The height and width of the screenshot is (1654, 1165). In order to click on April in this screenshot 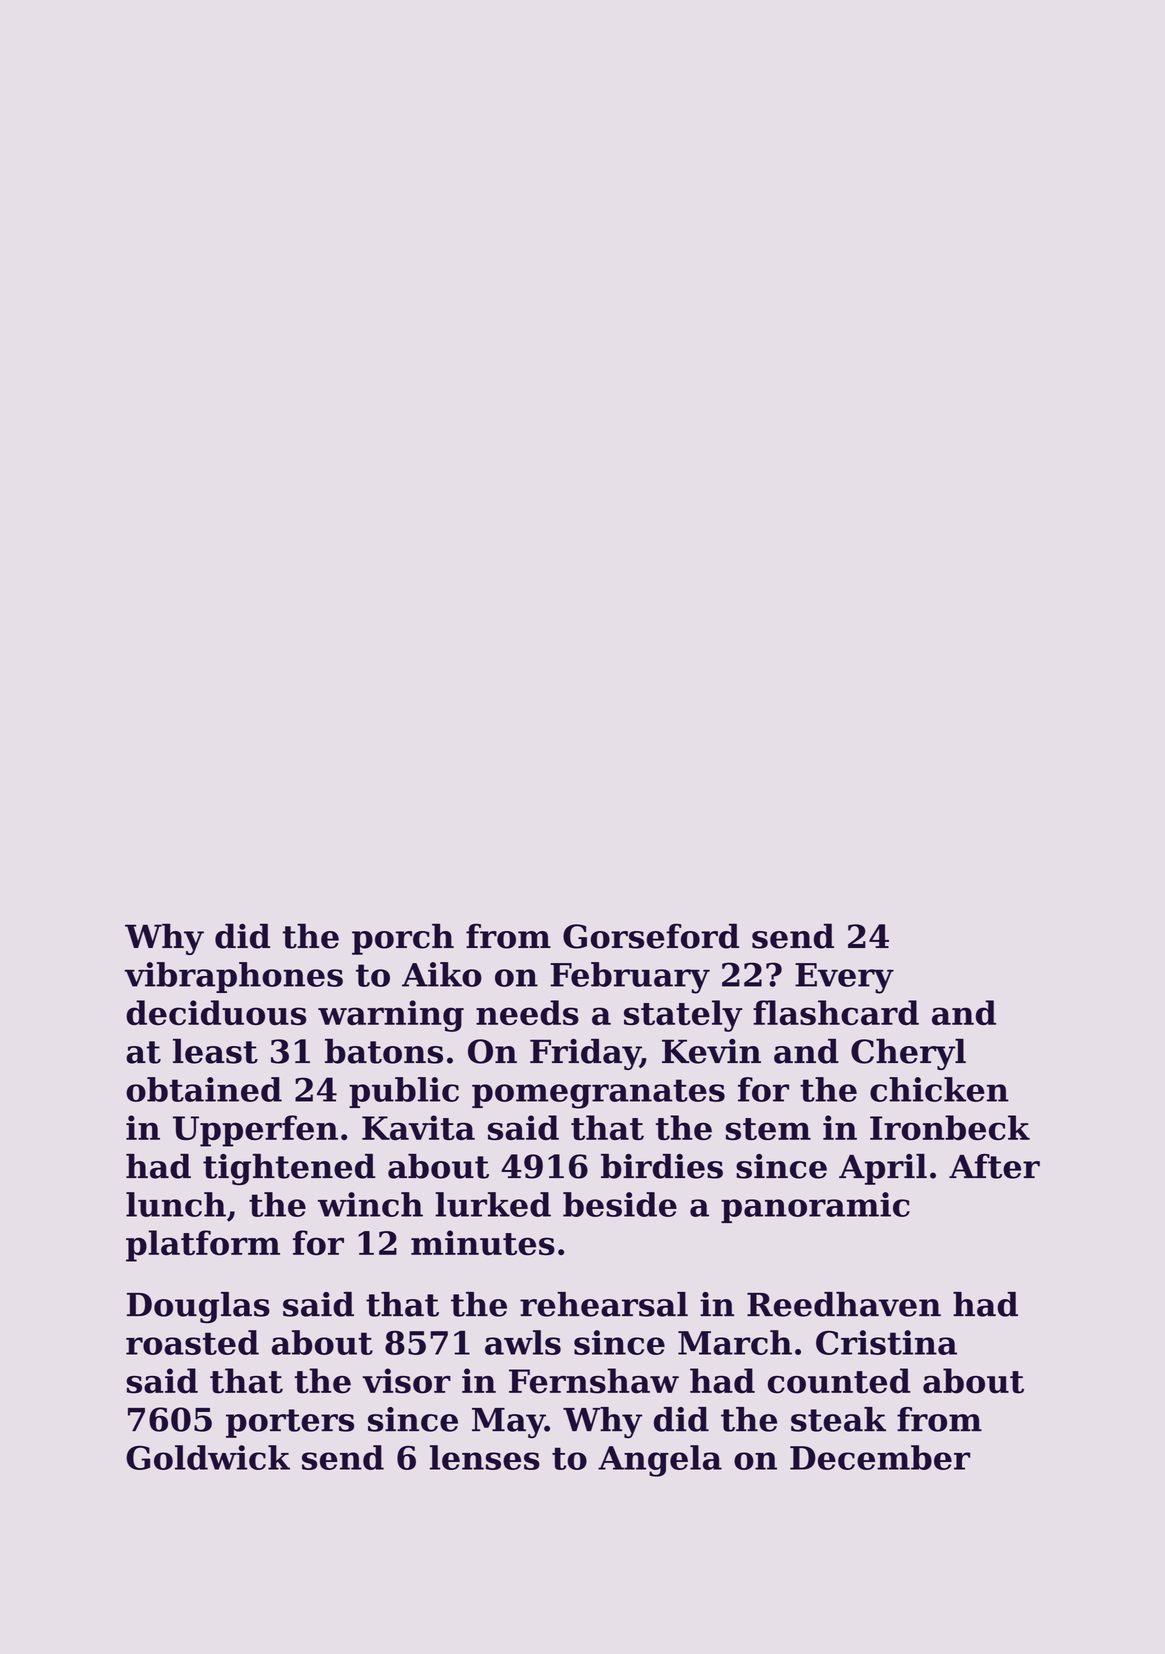, I will do `click(883, 1169)`.
